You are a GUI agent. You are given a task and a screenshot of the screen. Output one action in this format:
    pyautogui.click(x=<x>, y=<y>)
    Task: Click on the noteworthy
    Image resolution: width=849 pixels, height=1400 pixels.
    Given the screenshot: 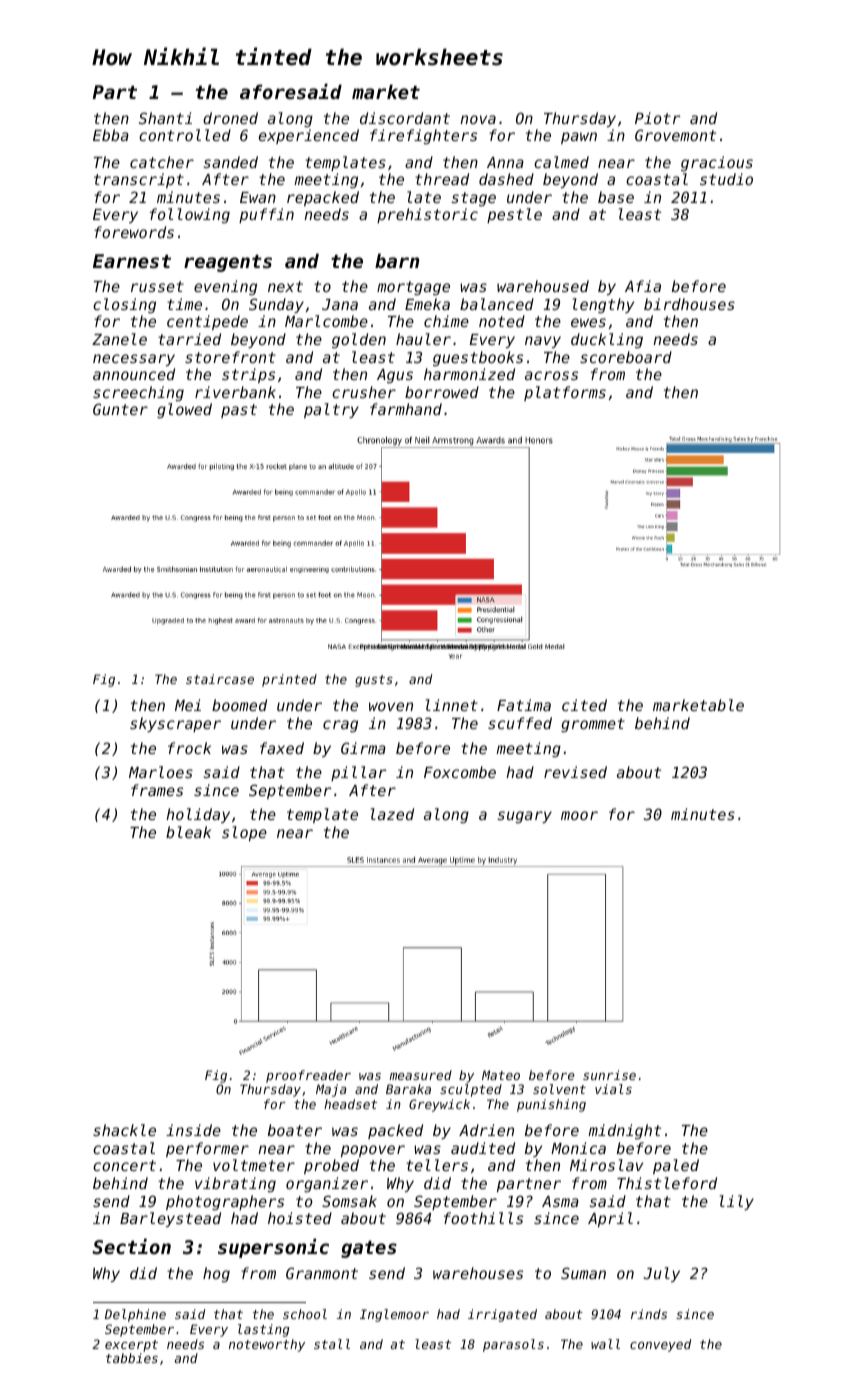 What is the action you would take?
    pyautogui.click(x=267, y=1345)
